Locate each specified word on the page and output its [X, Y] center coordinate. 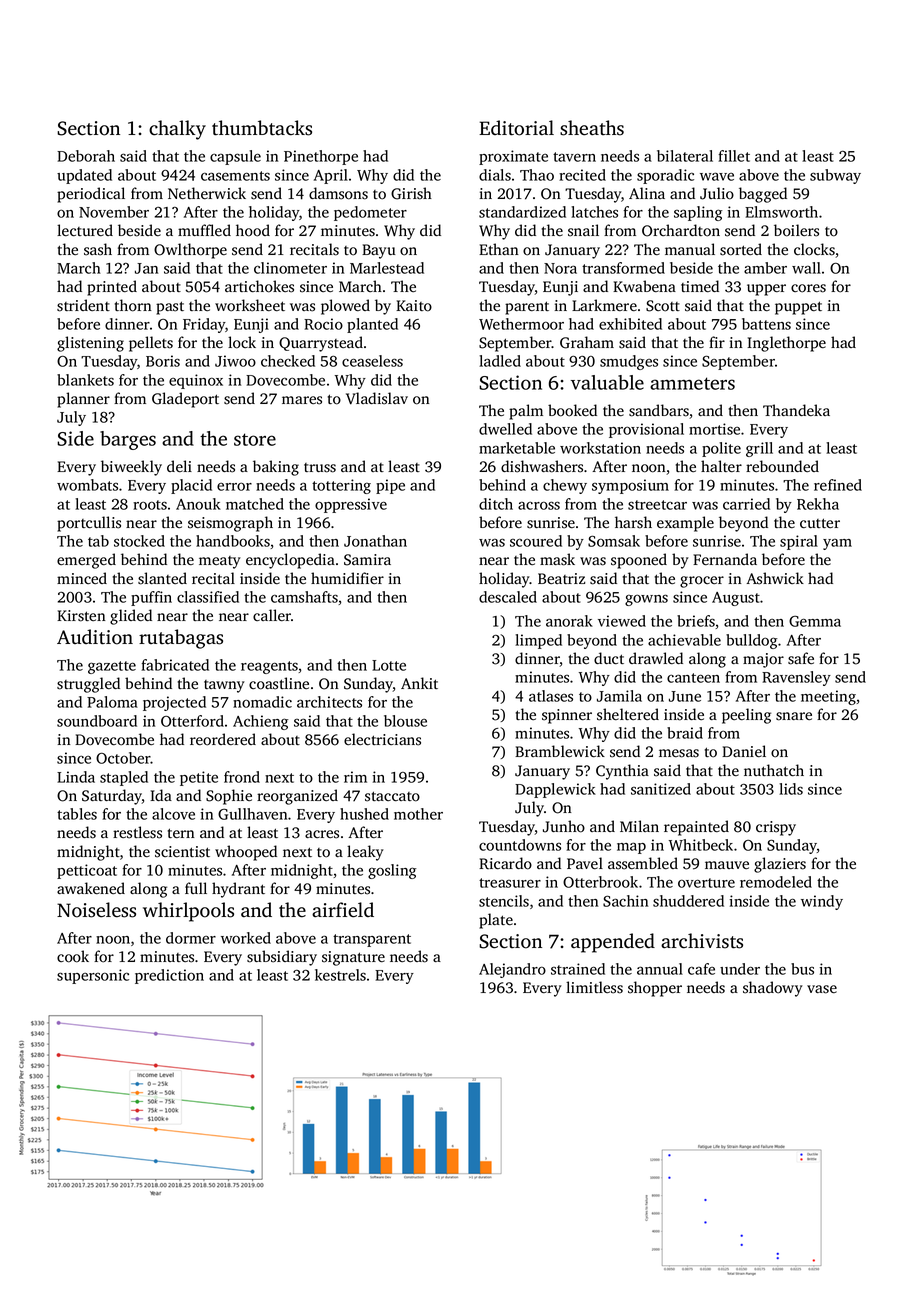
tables [77, 814]
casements [235, 176]
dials [495, 175]
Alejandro [512, 970]
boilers [796, 230]
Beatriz [561, 578]
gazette [112, 667]
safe [801, 658]
